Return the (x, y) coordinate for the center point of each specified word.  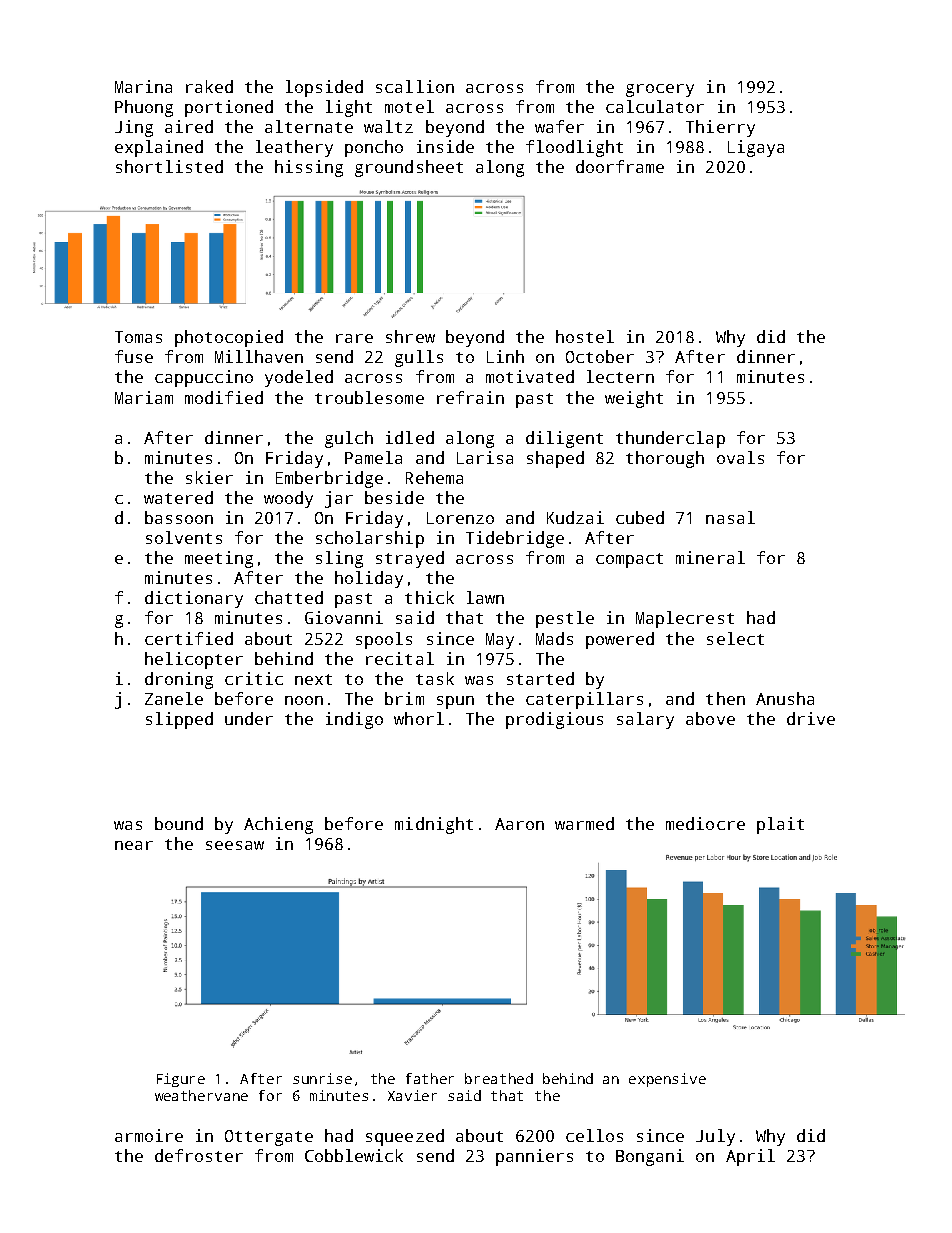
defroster (199, 1155)
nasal (730, 517)
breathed (499, 1078)
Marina (143, 86)
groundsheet (409, 168)
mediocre (705, 823)
